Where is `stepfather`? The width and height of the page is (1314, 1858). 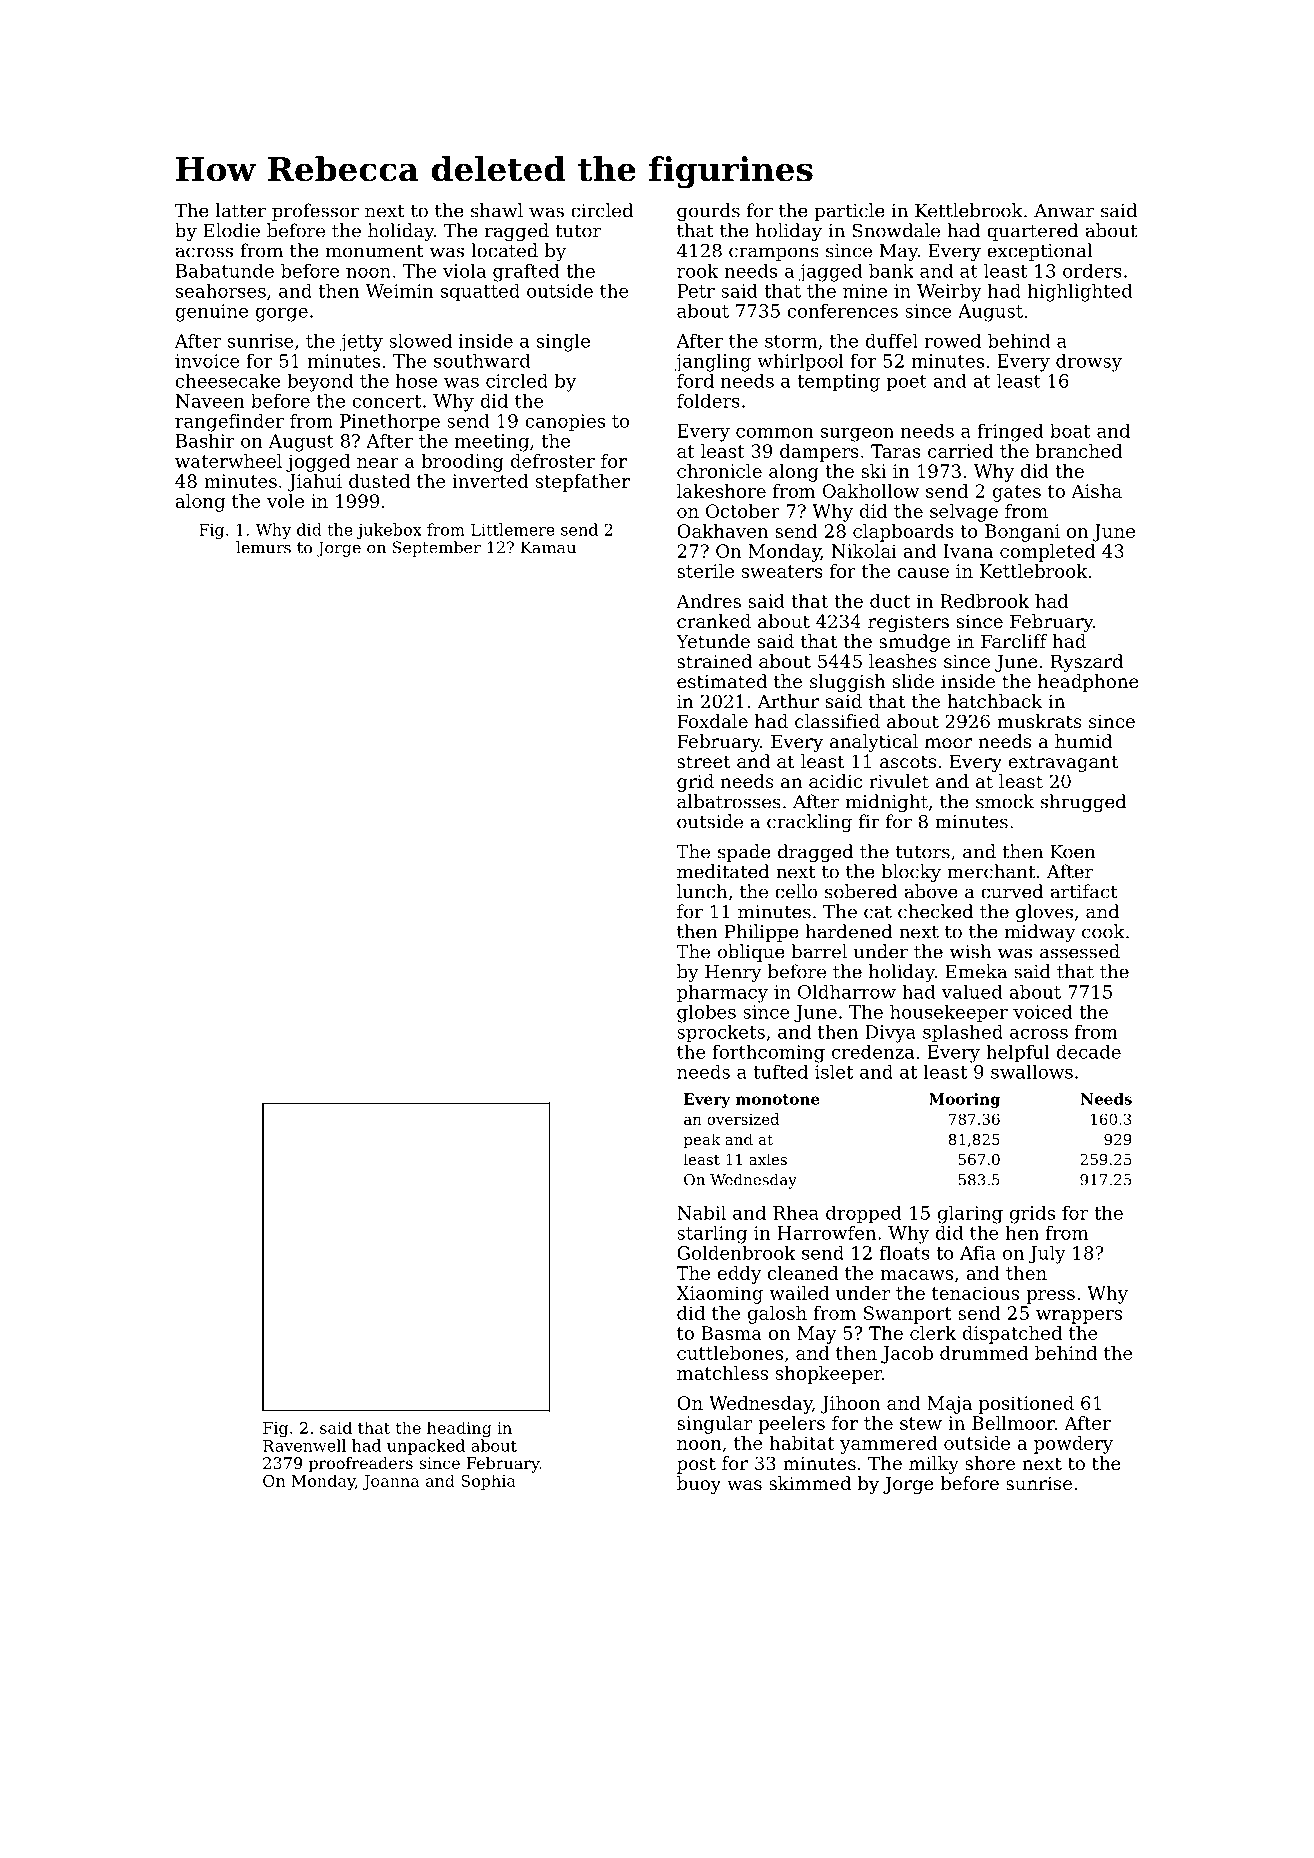 stepfather is located at coordinates (583, 483).
